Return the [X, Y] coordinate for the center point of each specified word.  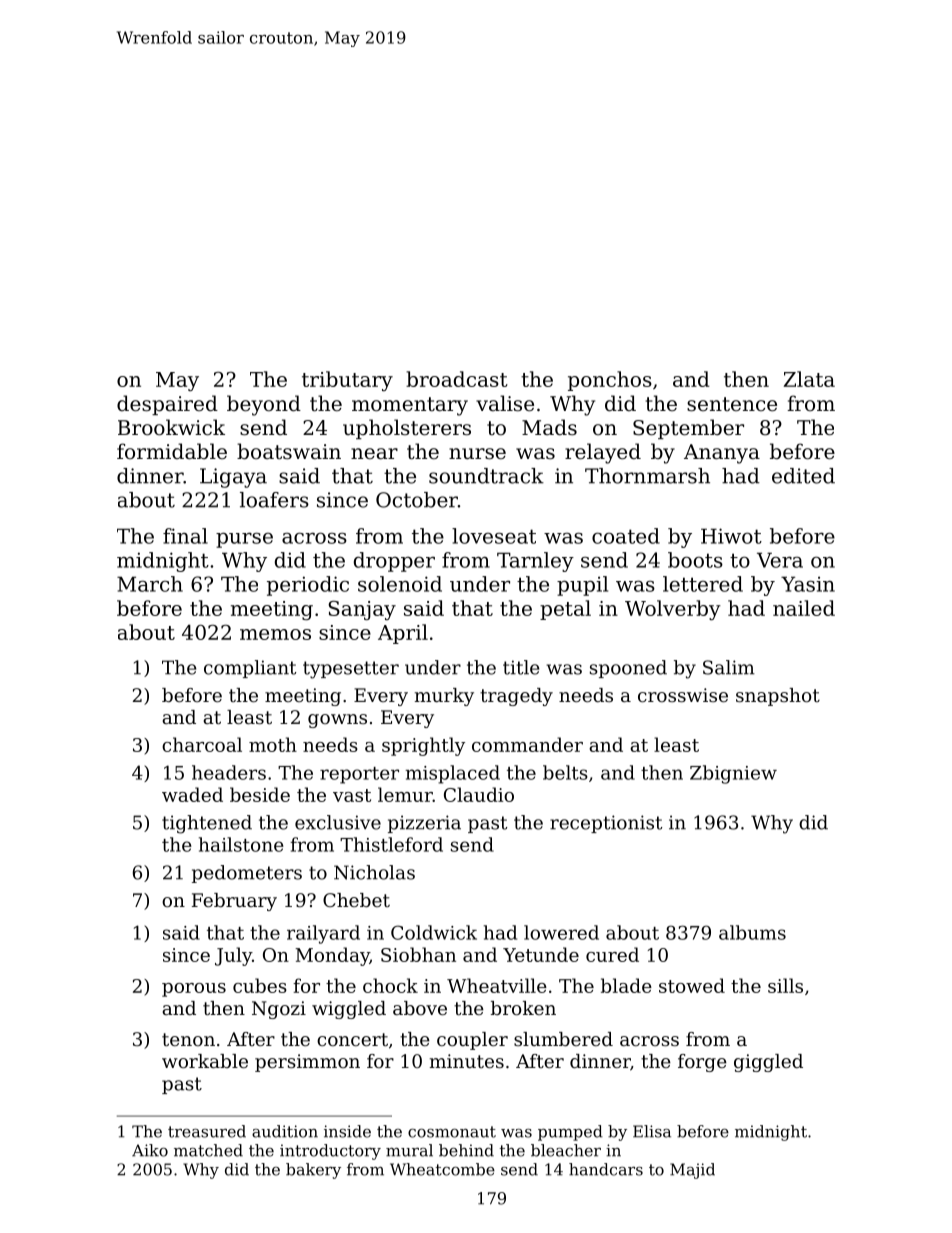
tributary [347, 381]
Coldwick [434, 932]
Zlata [809, 379]
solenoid [400, 584]
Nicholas [374, 872]
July [233, 956]
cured [612, 954]
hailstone [241, 844]
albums [752, 932]
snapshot [778, 697]
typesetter [351, 670]
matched [208, 1150]
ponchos [610, 381]
